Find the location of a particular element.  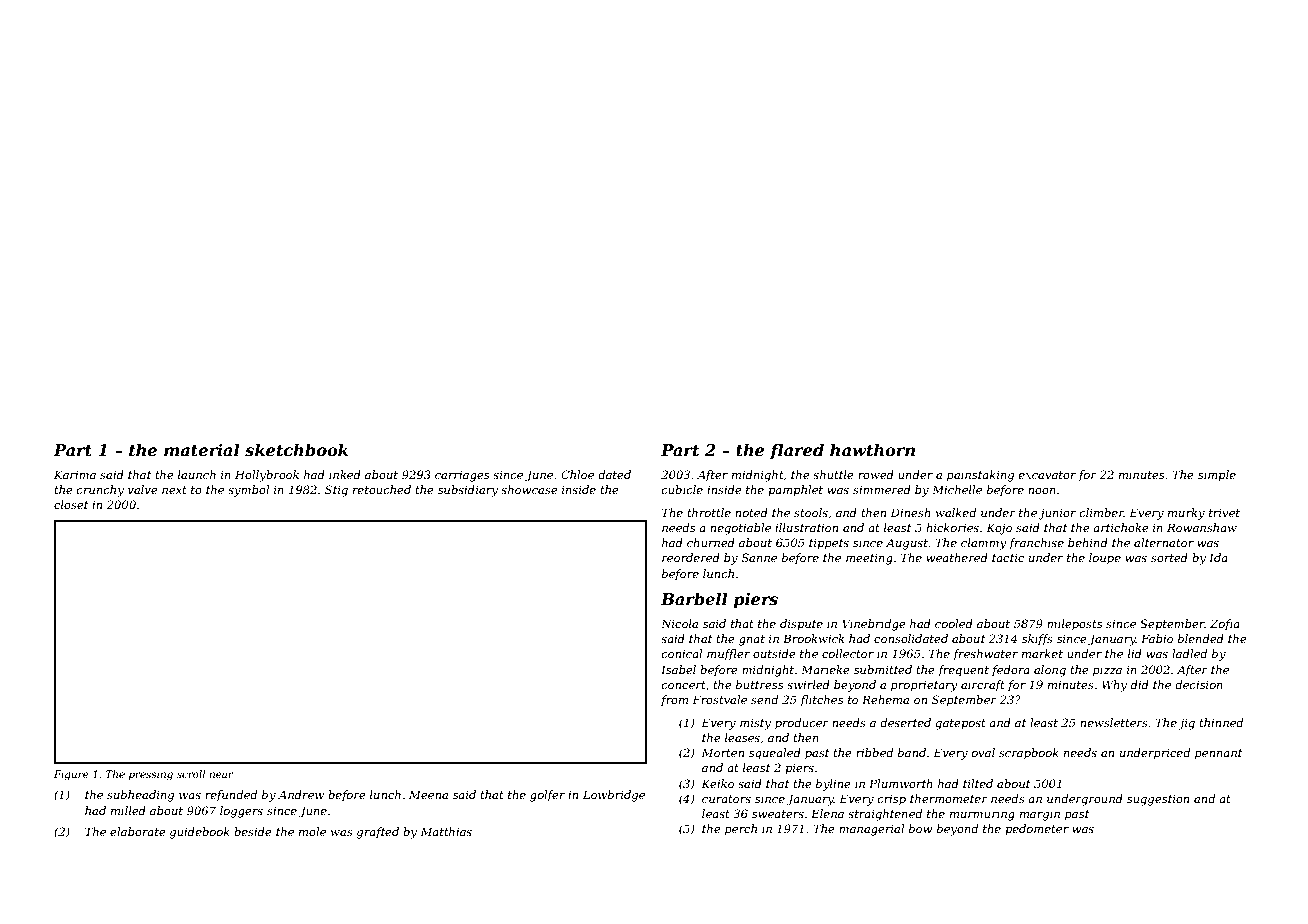

jig is located at coordinates (1186, 724).
